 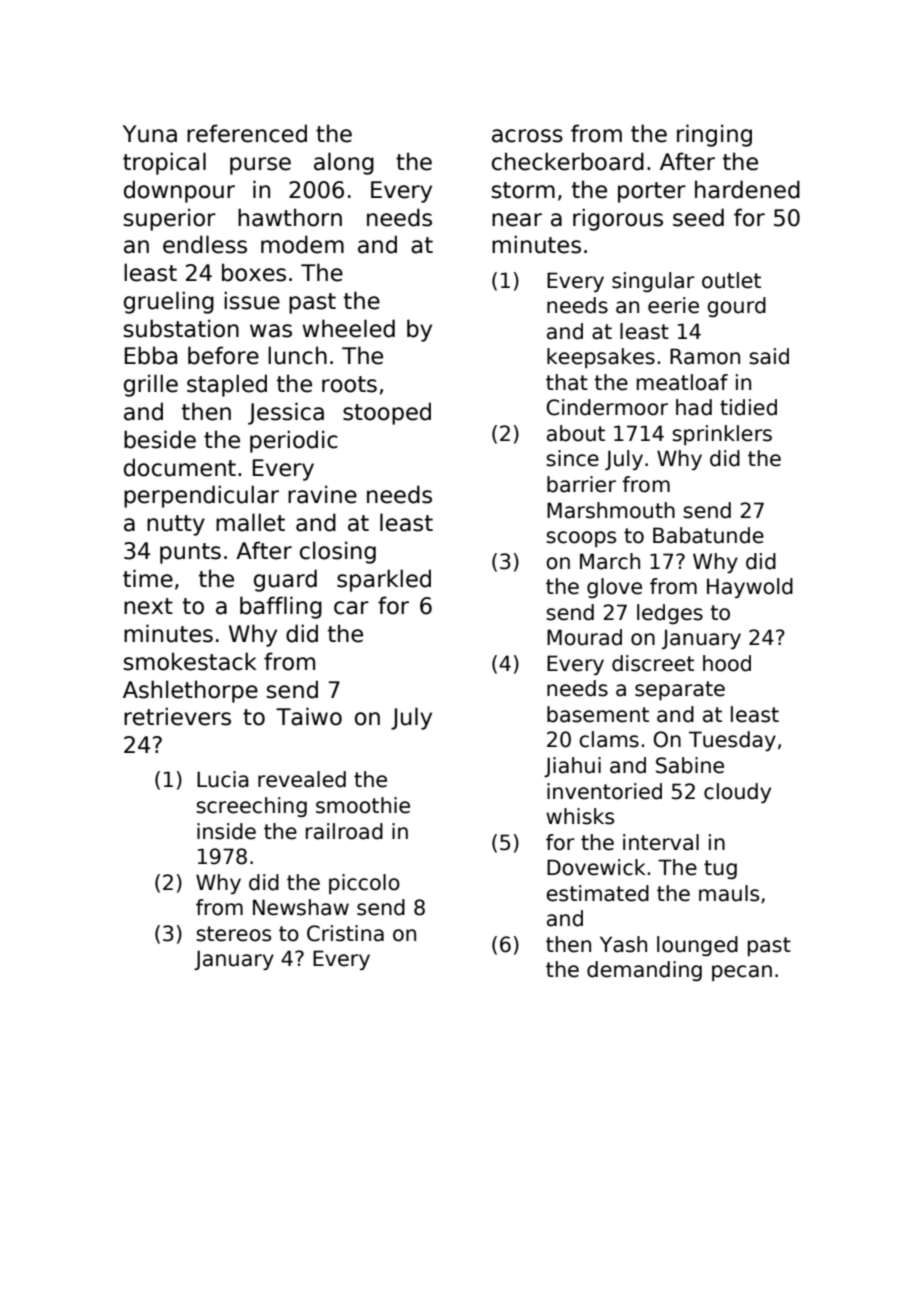 What do you see at coordinates (750, 588) in the screenshot?
I see `Haywold` at bounding box center [750, 588].
